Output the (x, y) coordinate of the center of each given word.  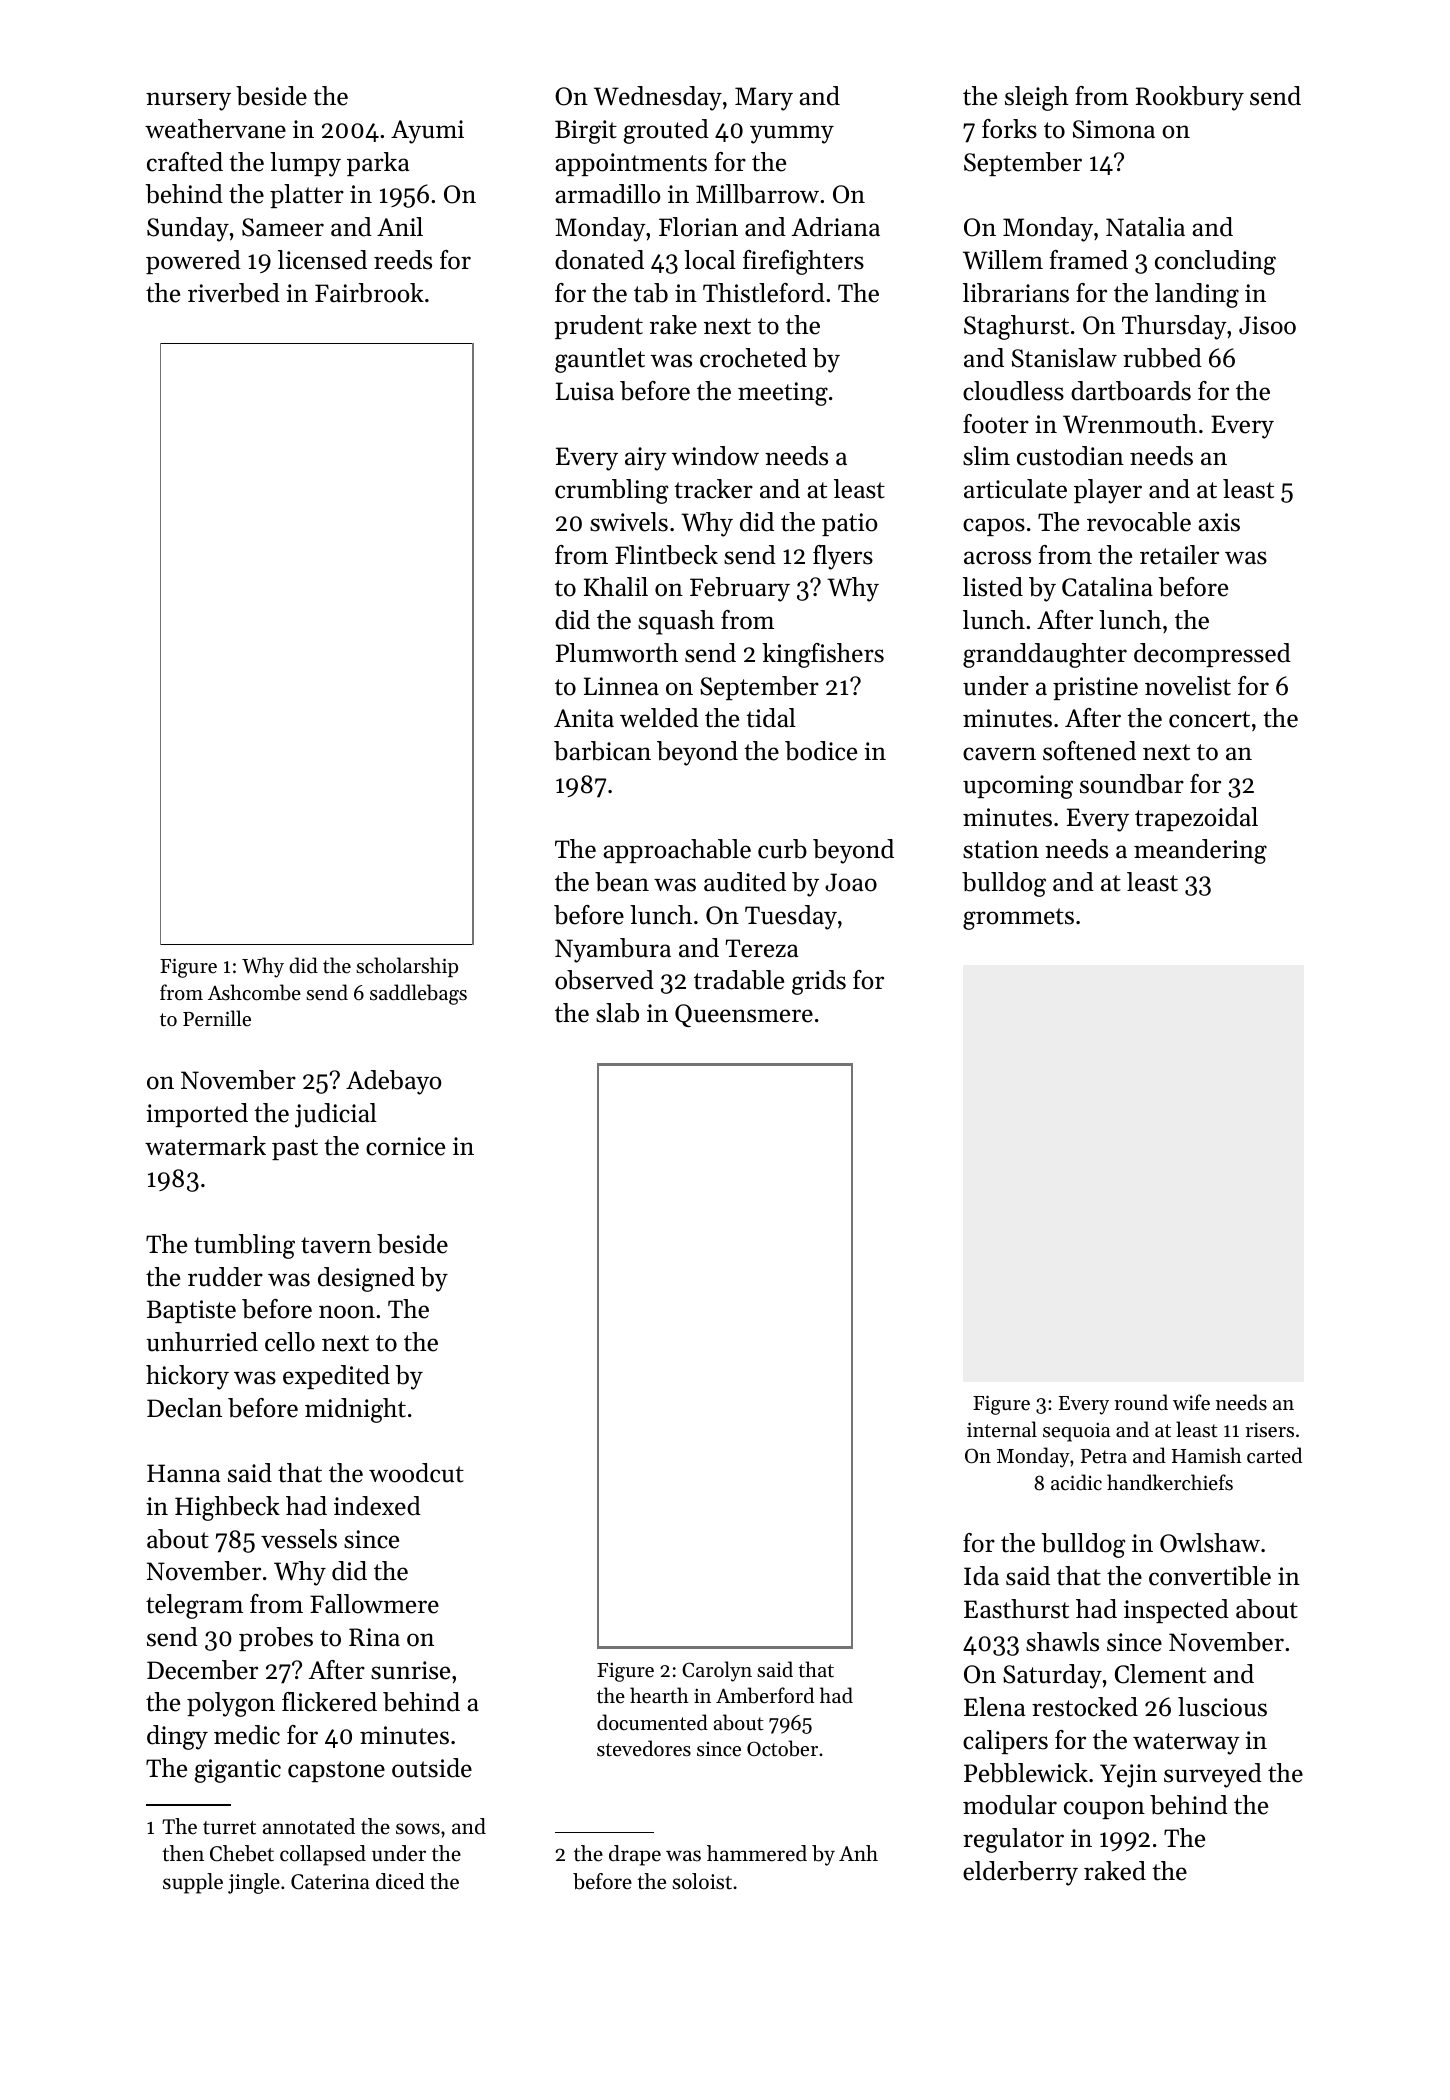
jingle (254, 1883)
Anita (584, 718)
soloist (702, 1881)
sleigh (1037, 98)
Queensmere (744, 1015)
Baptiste (191, 1311)
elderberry (1020, 1873)
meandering (1200, 851)
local (710, 260)
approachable (677, 851)
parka (378, 164)
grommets (1018, 919)
